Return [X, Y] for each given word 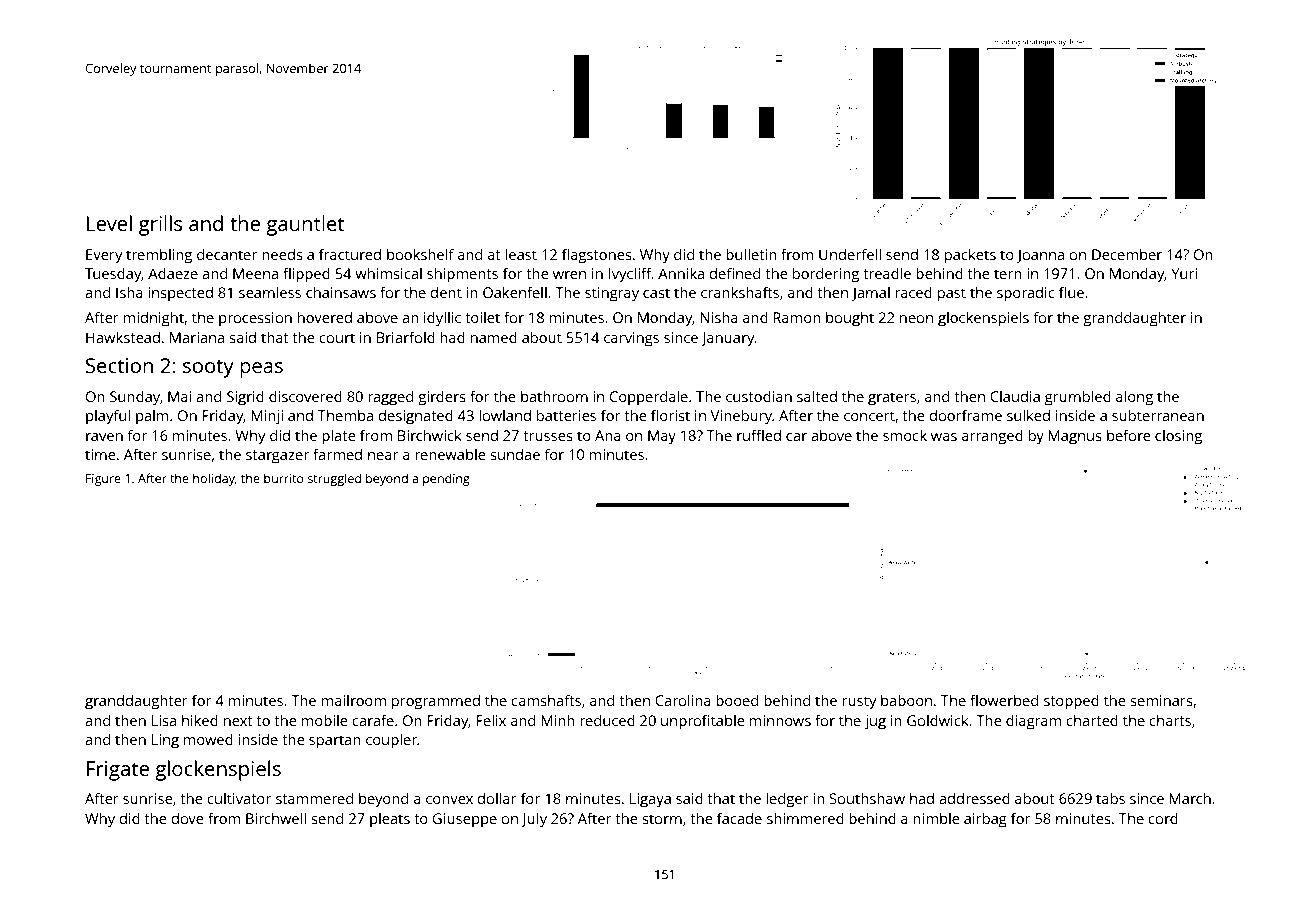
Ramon [797, 317]
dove [188, 818]
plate [339, 437]
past [952, 295]
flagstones [597, 256]
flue [1071, 292]
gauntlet [305, 225]
